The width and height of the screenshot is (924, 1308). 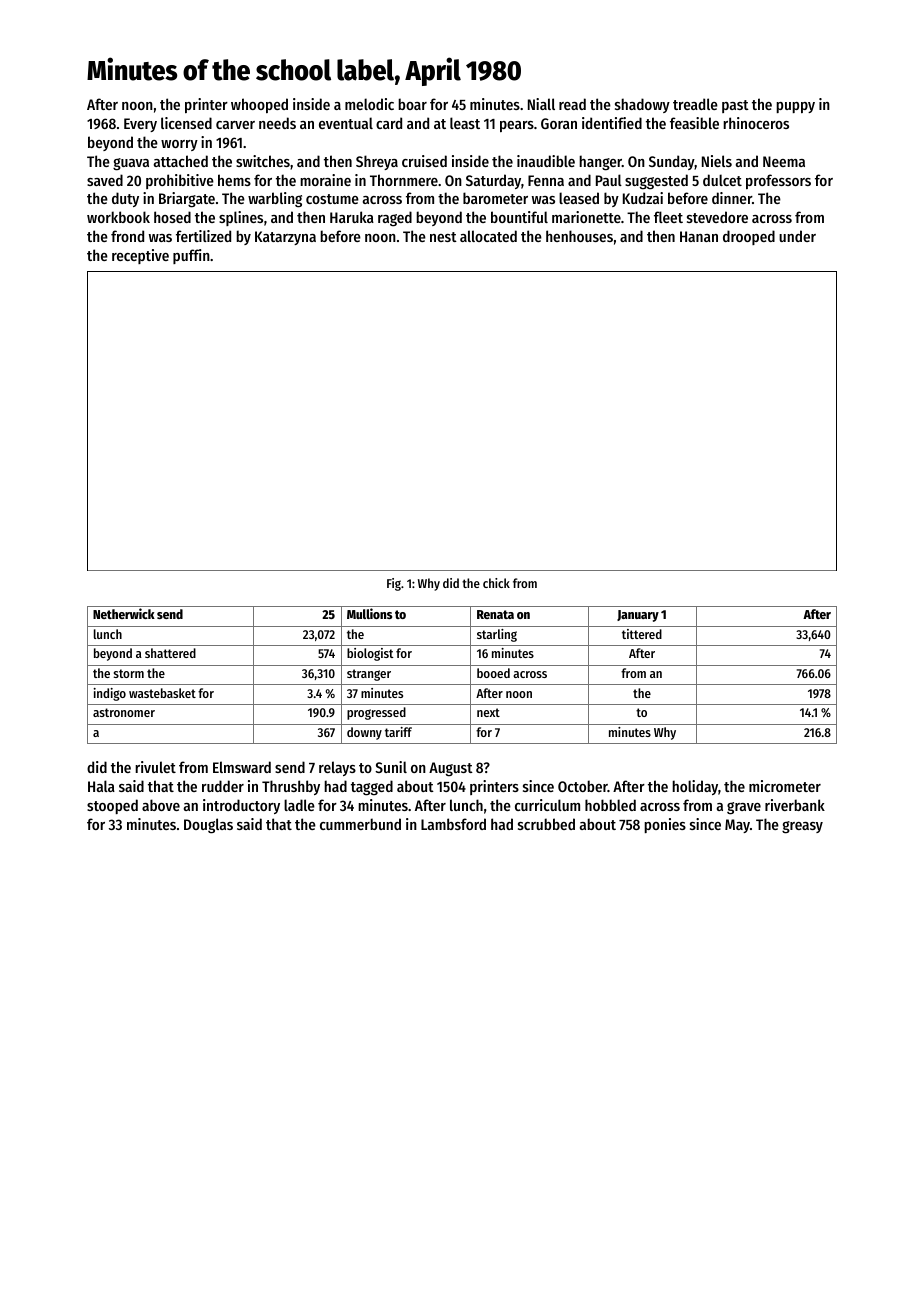 What do you see at coordinates (496, 583) in the screenshot?
I see `chick` at bounding box center [496, 583].
